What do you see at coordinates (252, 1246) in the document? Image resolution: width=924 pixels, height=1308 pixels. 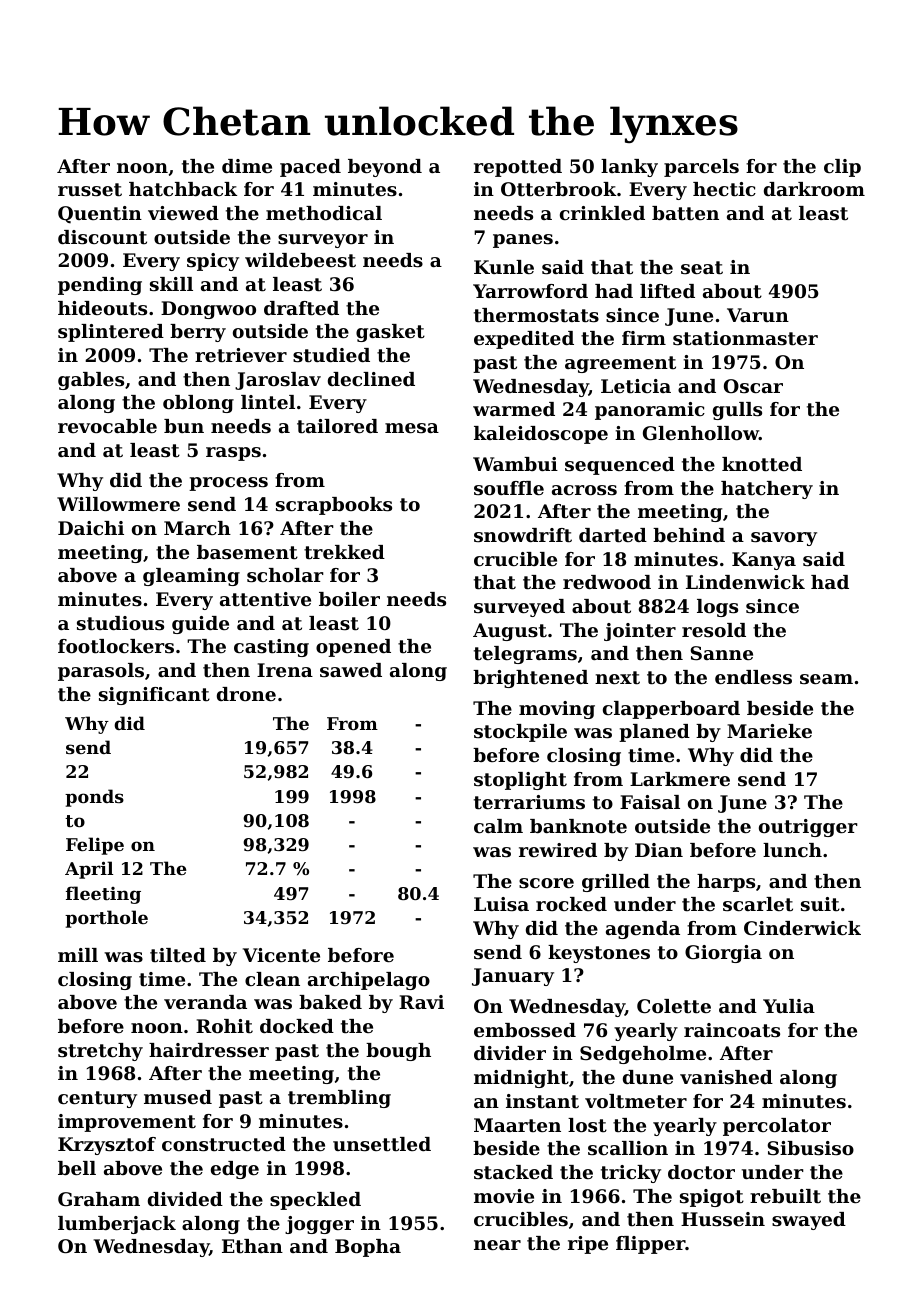 I see `Ethan` at bounding box center [252, 1246].
